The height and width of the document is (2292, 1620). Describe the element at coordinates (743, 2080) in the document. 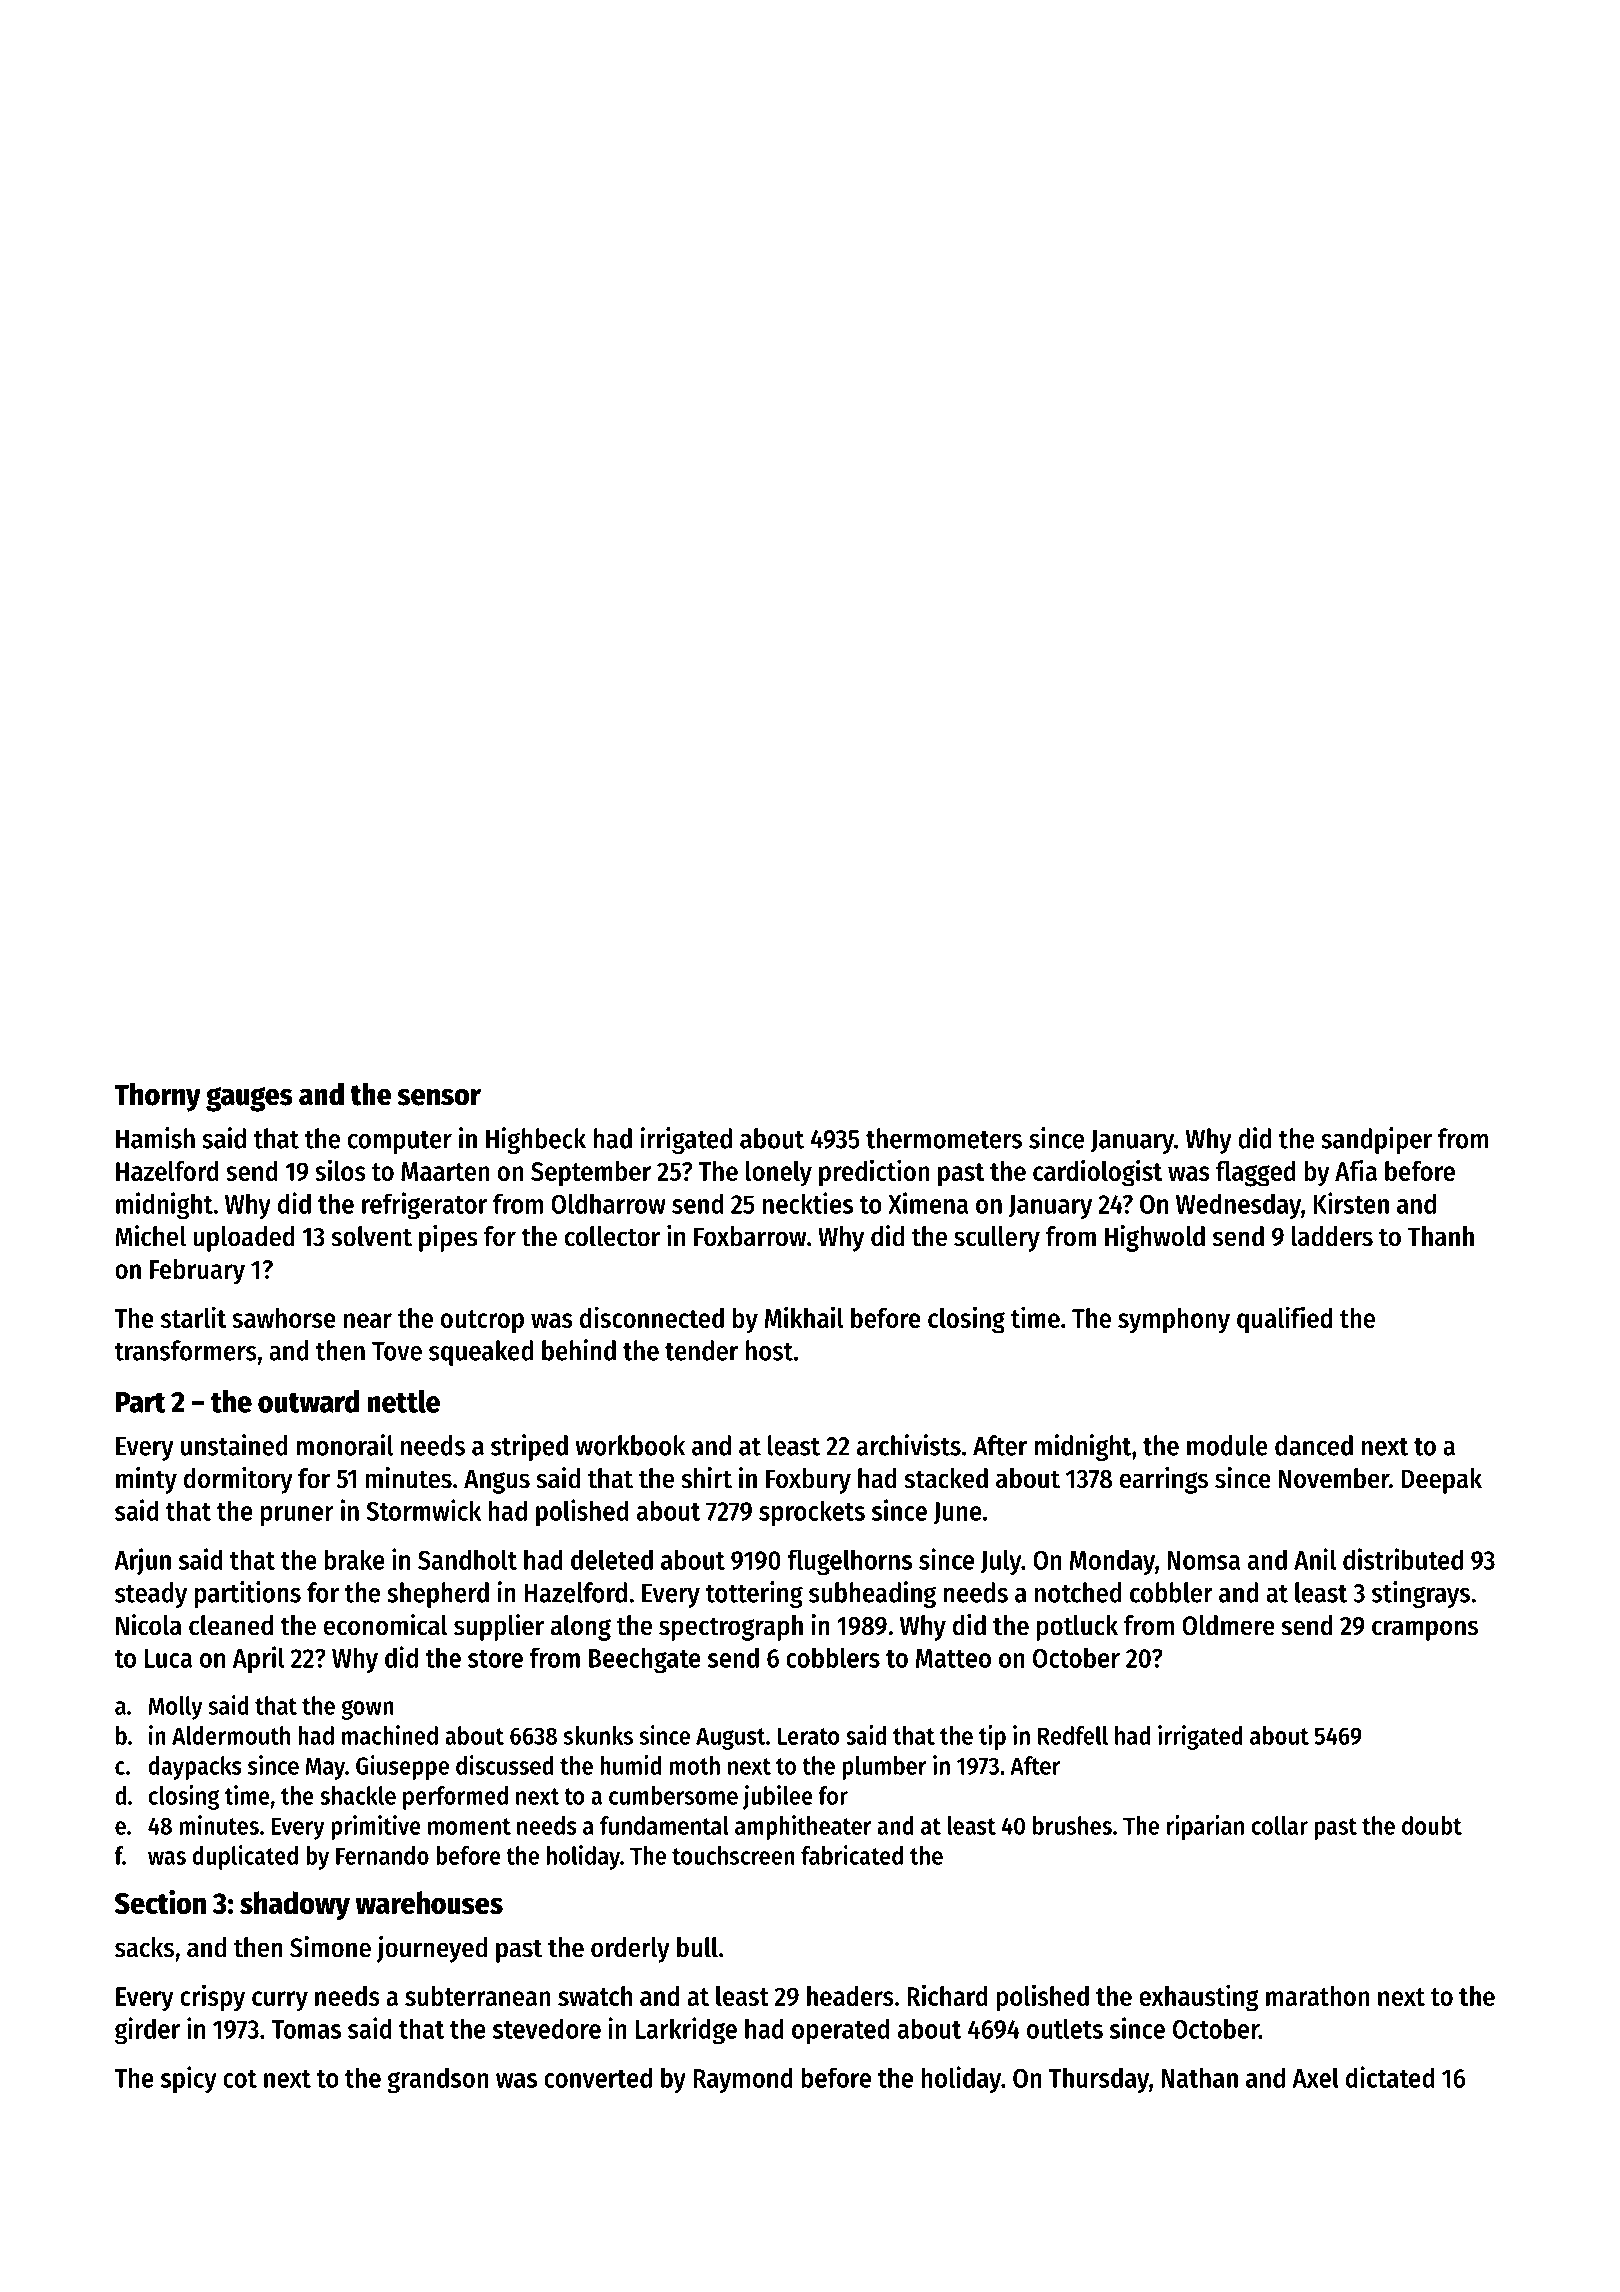

I see `Raymond` at that location.
